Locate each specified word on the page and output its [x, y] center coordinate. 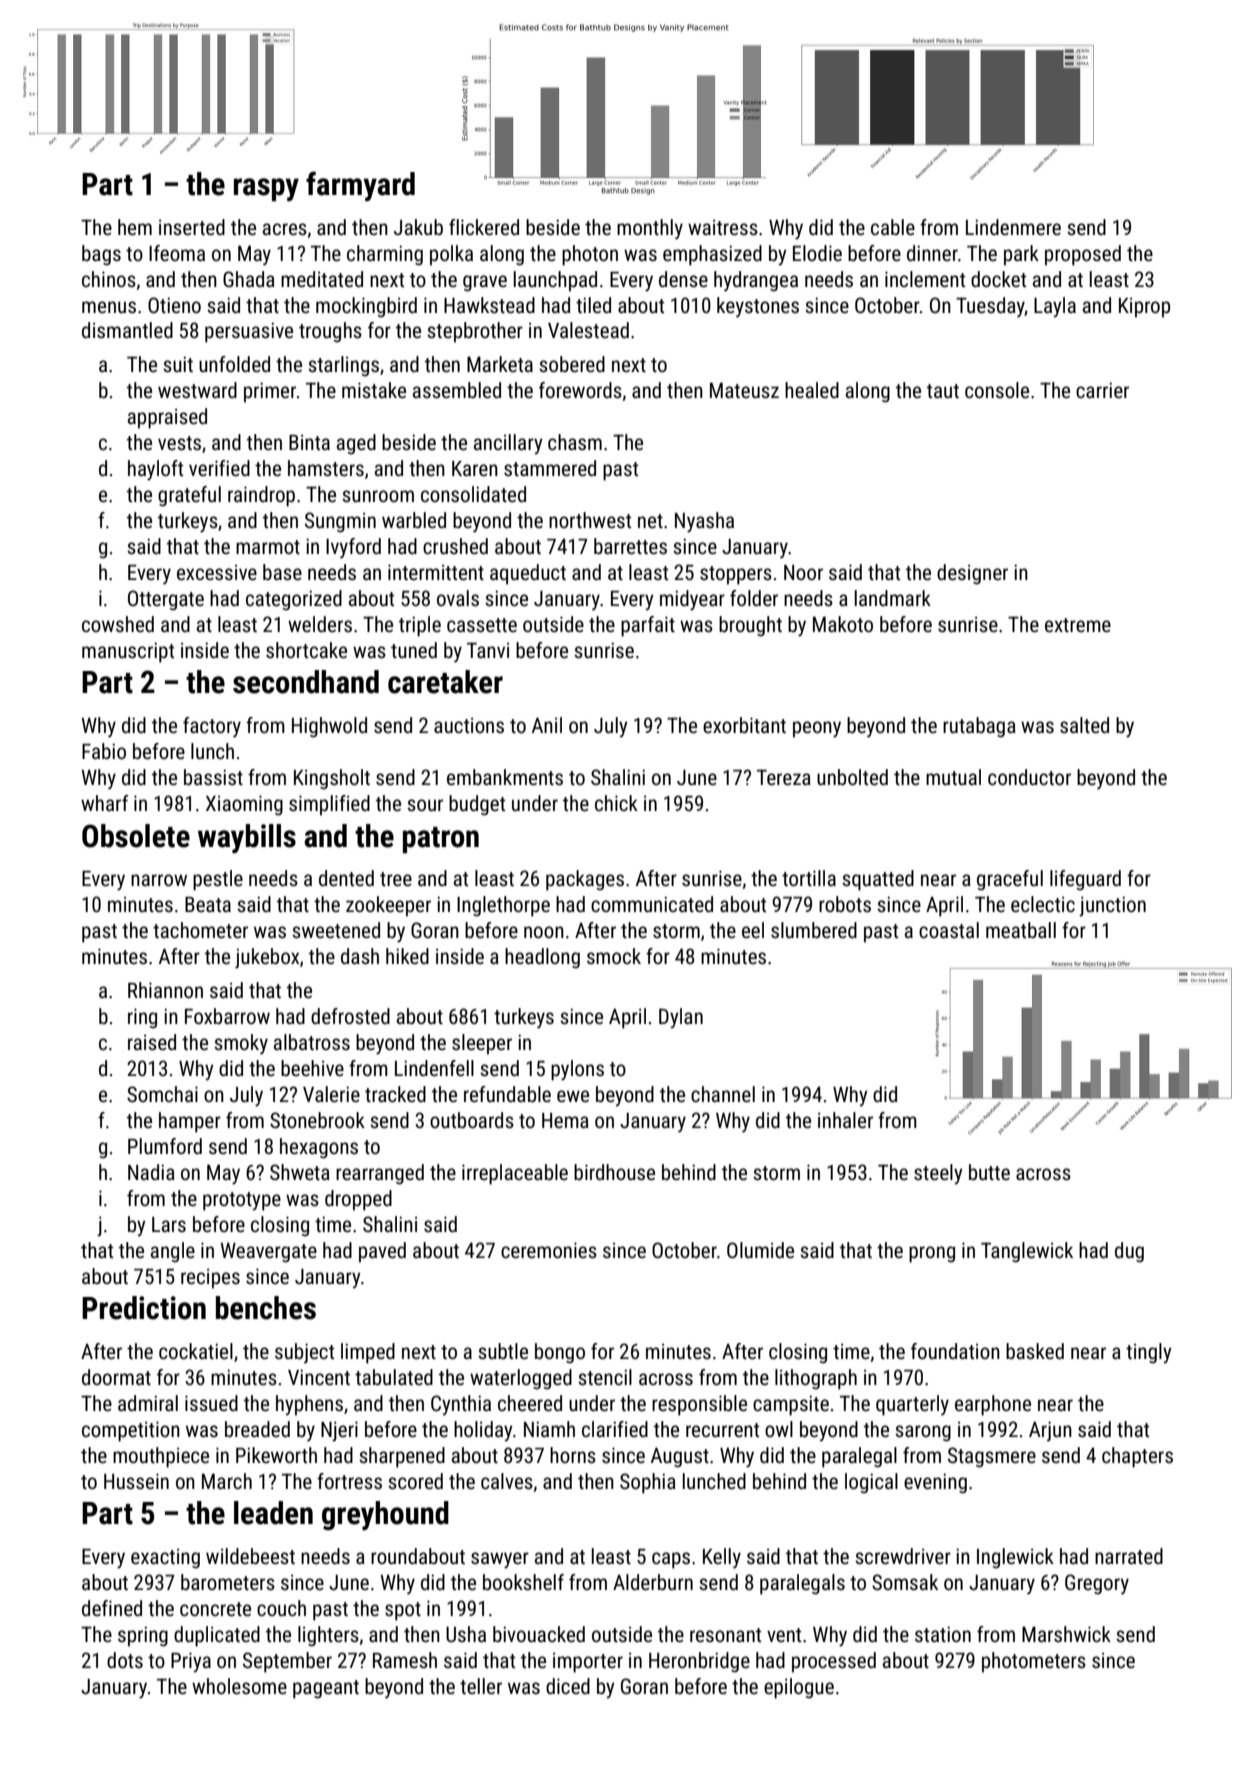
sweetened [336, 930]
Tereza [784, 777]
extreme [1078, 625]
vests [179, 443]
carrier [1102, 390]
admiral [148, 1403]
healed [812, 390]
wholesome [239, 1686]
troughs [330, 332]
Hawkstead [489, 305]
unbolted [852, 777]
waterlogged [521, 1379]
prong [932, 1254]
